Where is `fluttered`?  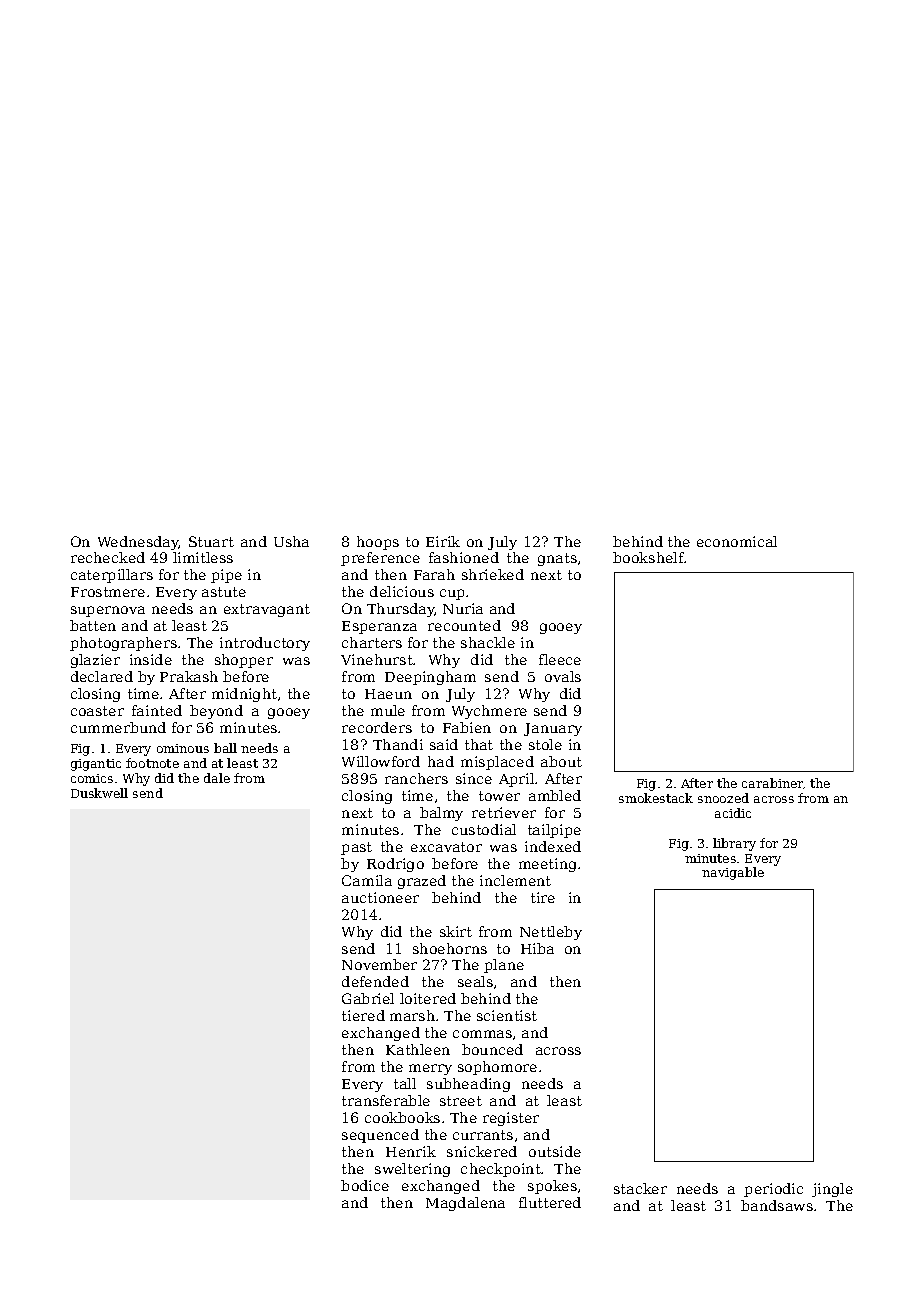 fluttered is located at coordinates (550, 1202).
